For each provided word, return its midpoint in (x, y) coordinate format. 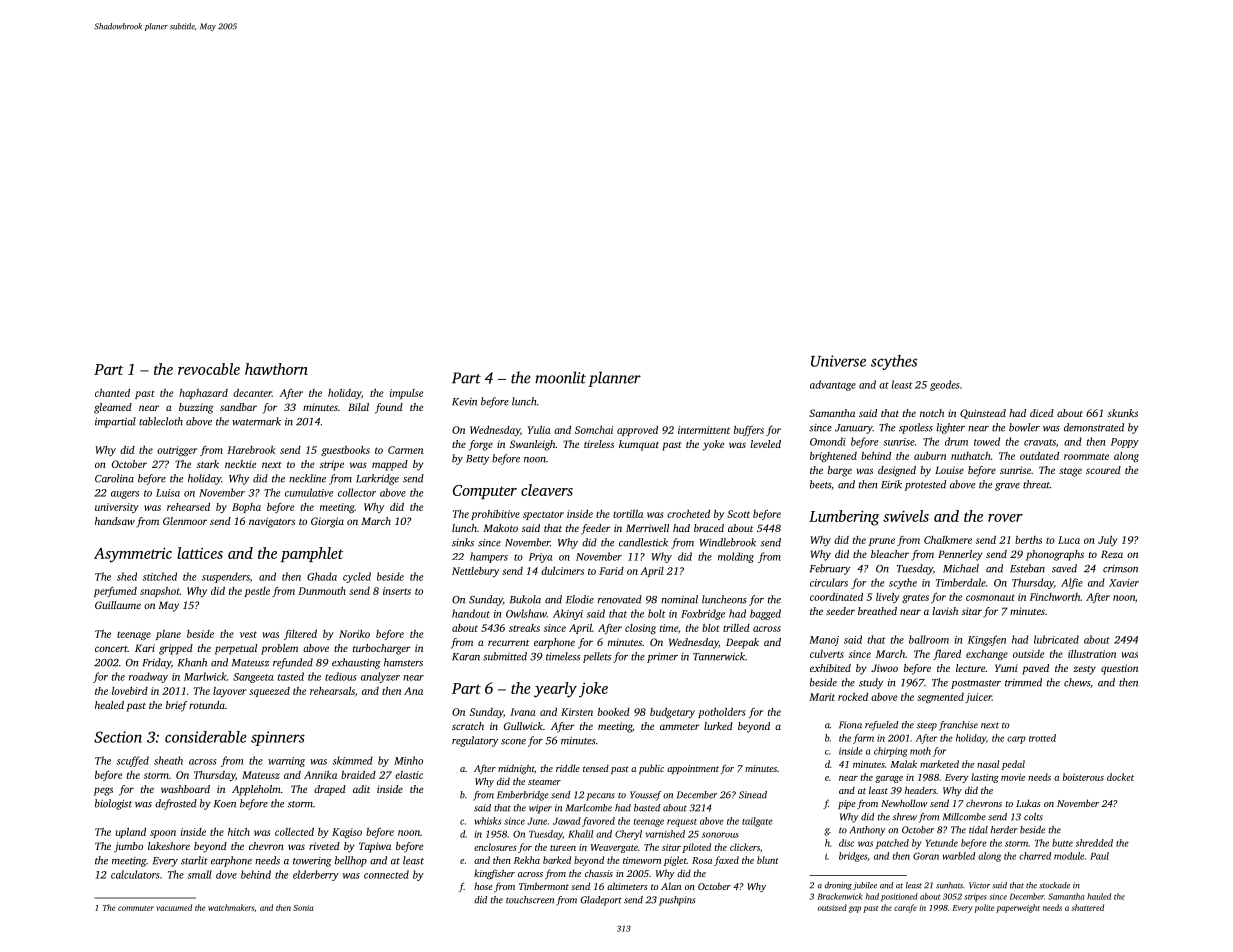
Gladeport (601, 901)
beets (820, 484)
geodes (945, 385)
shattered (1088, 907)
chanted (112, 393)
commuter (136, 908)
